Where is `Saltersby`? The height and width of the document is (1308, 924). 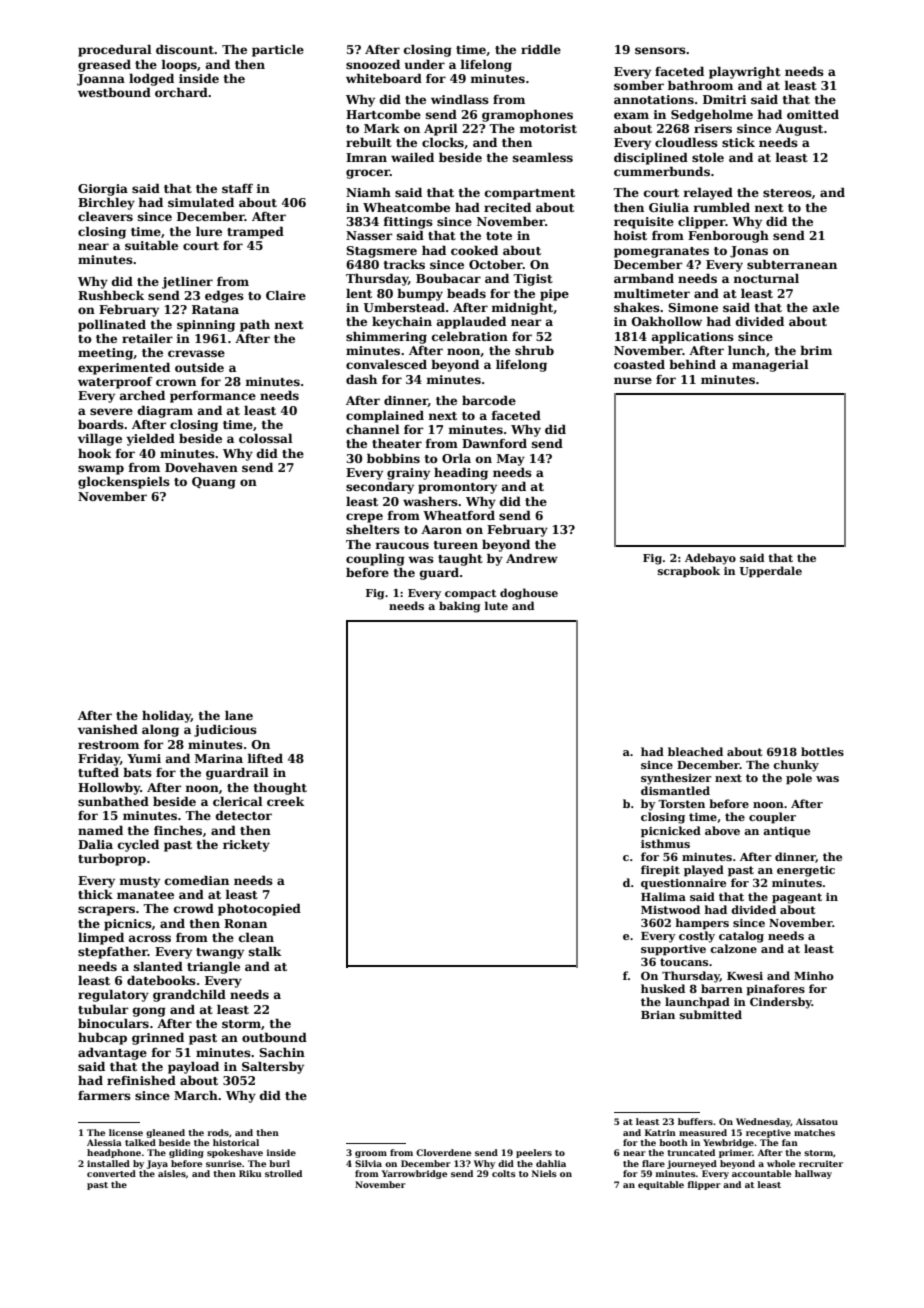
Saltersby is located at coordinates (273, 1067).
